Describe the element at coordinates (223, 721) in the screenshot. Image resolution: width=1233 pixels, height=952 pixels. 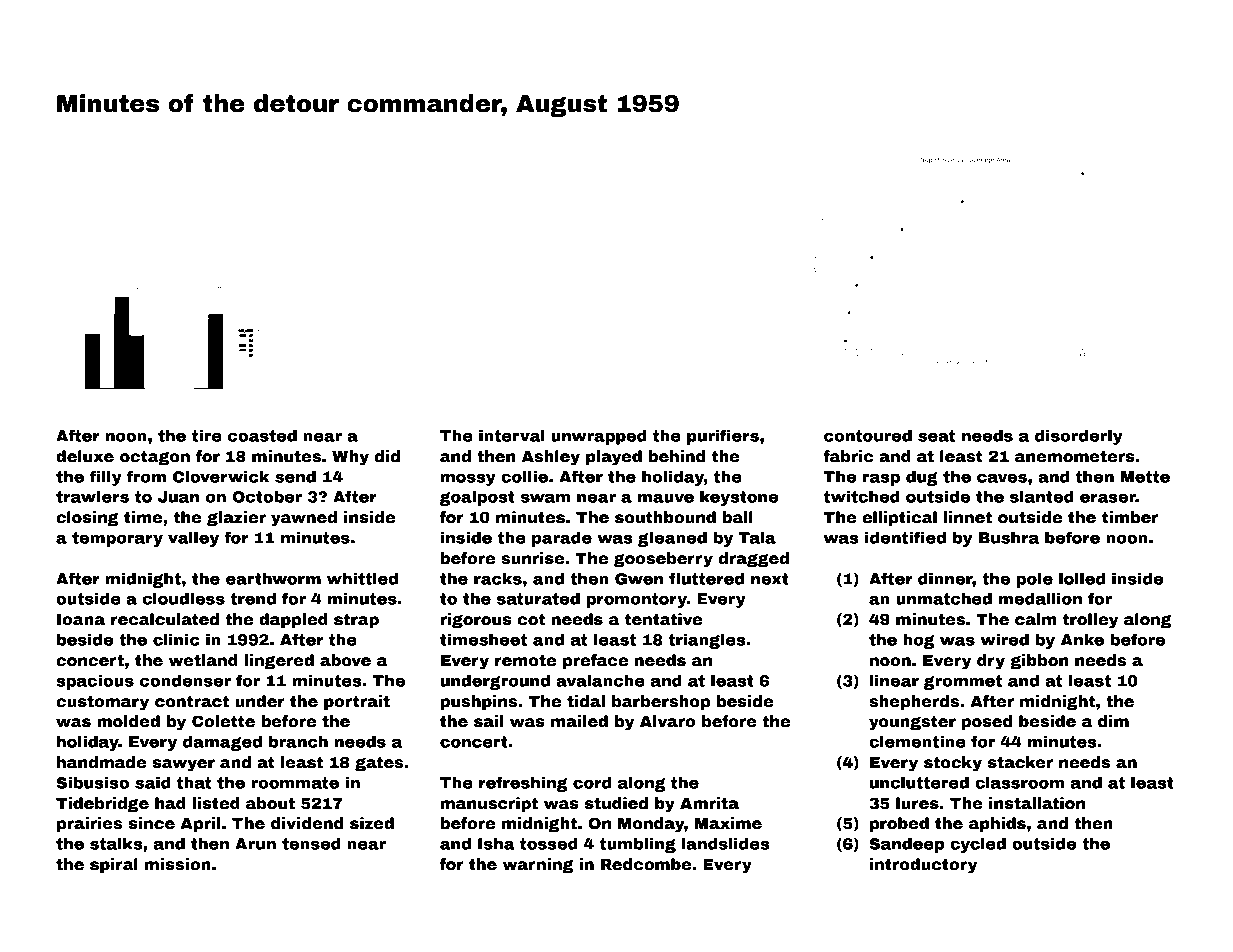
I see `Colette` at that location.
